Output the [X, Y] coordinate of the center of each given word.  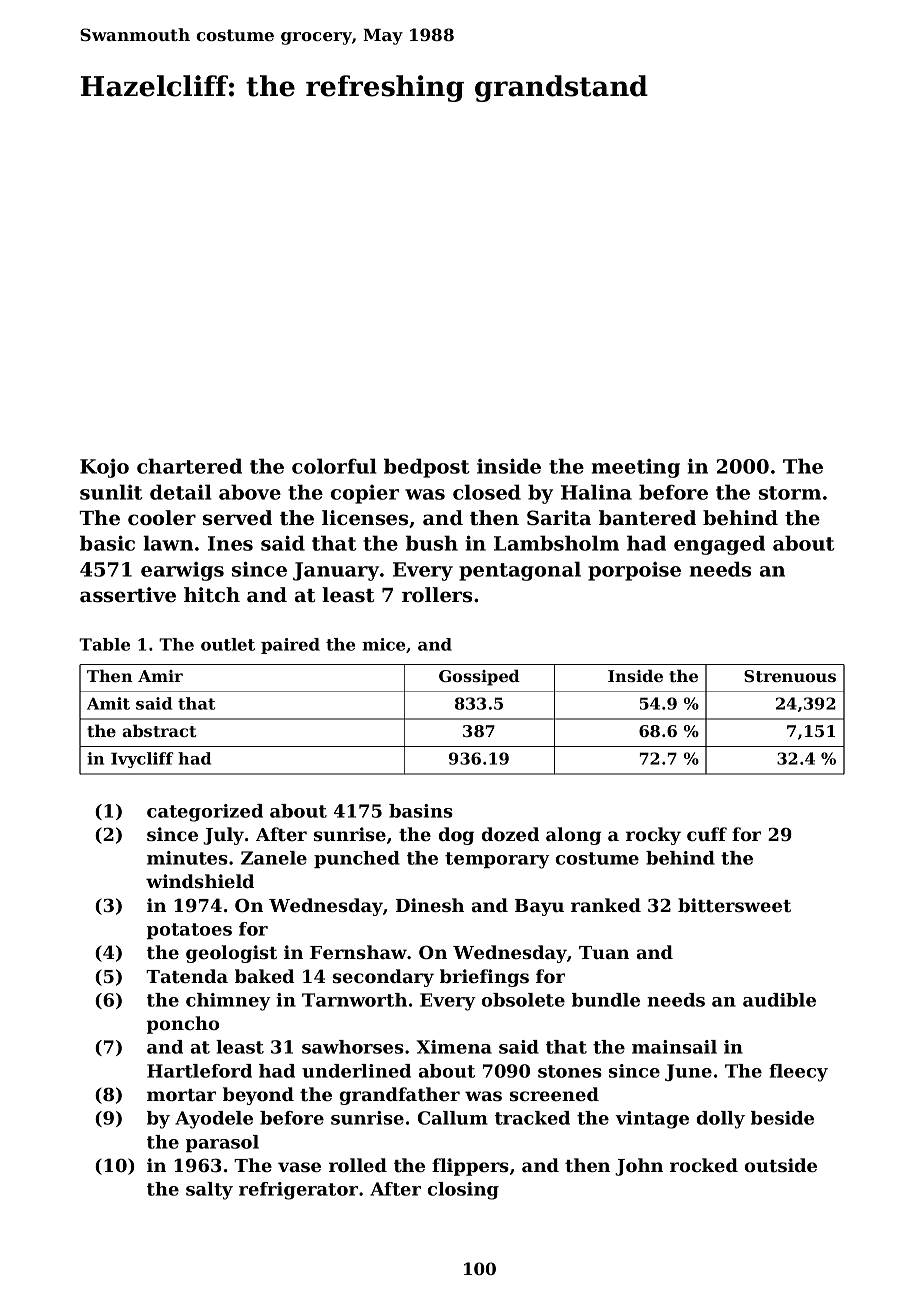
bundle [606, 1000]
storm [790, 493]
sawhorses [353, 1047]
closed [487, 492]
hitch [212, 595]
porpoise [634, 571]
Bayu [539, 907]
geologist [231, 954]
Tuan [604, 952]
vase [299, 1167]
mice [383, 644]
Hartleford [199, 1071]
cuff [707, 834]
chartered [189, 466]
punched [357, 859]
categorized [205, 813]
